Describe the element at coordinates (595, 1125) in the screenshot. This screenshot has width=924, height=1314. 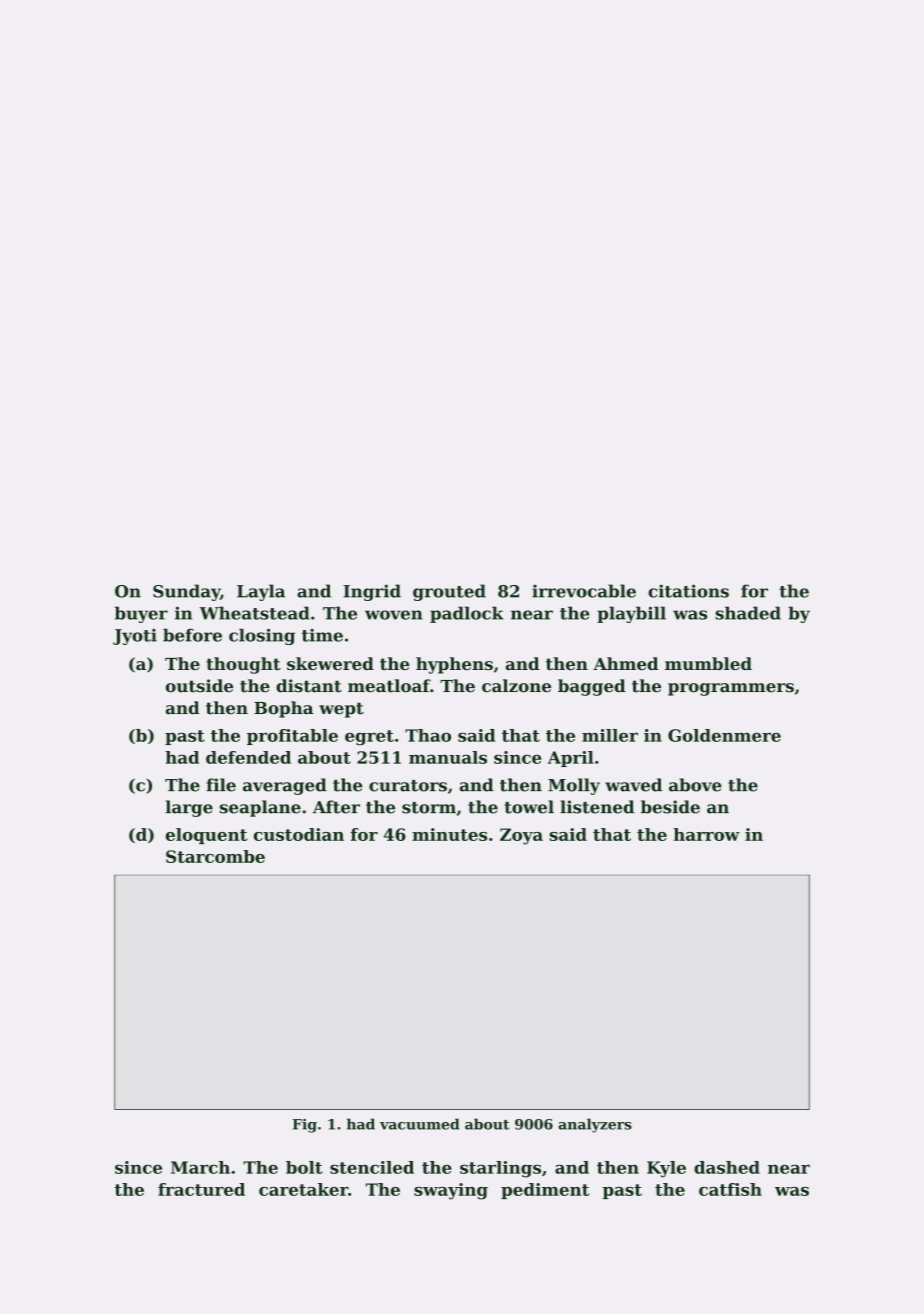
I see `analyzers` at that location.
